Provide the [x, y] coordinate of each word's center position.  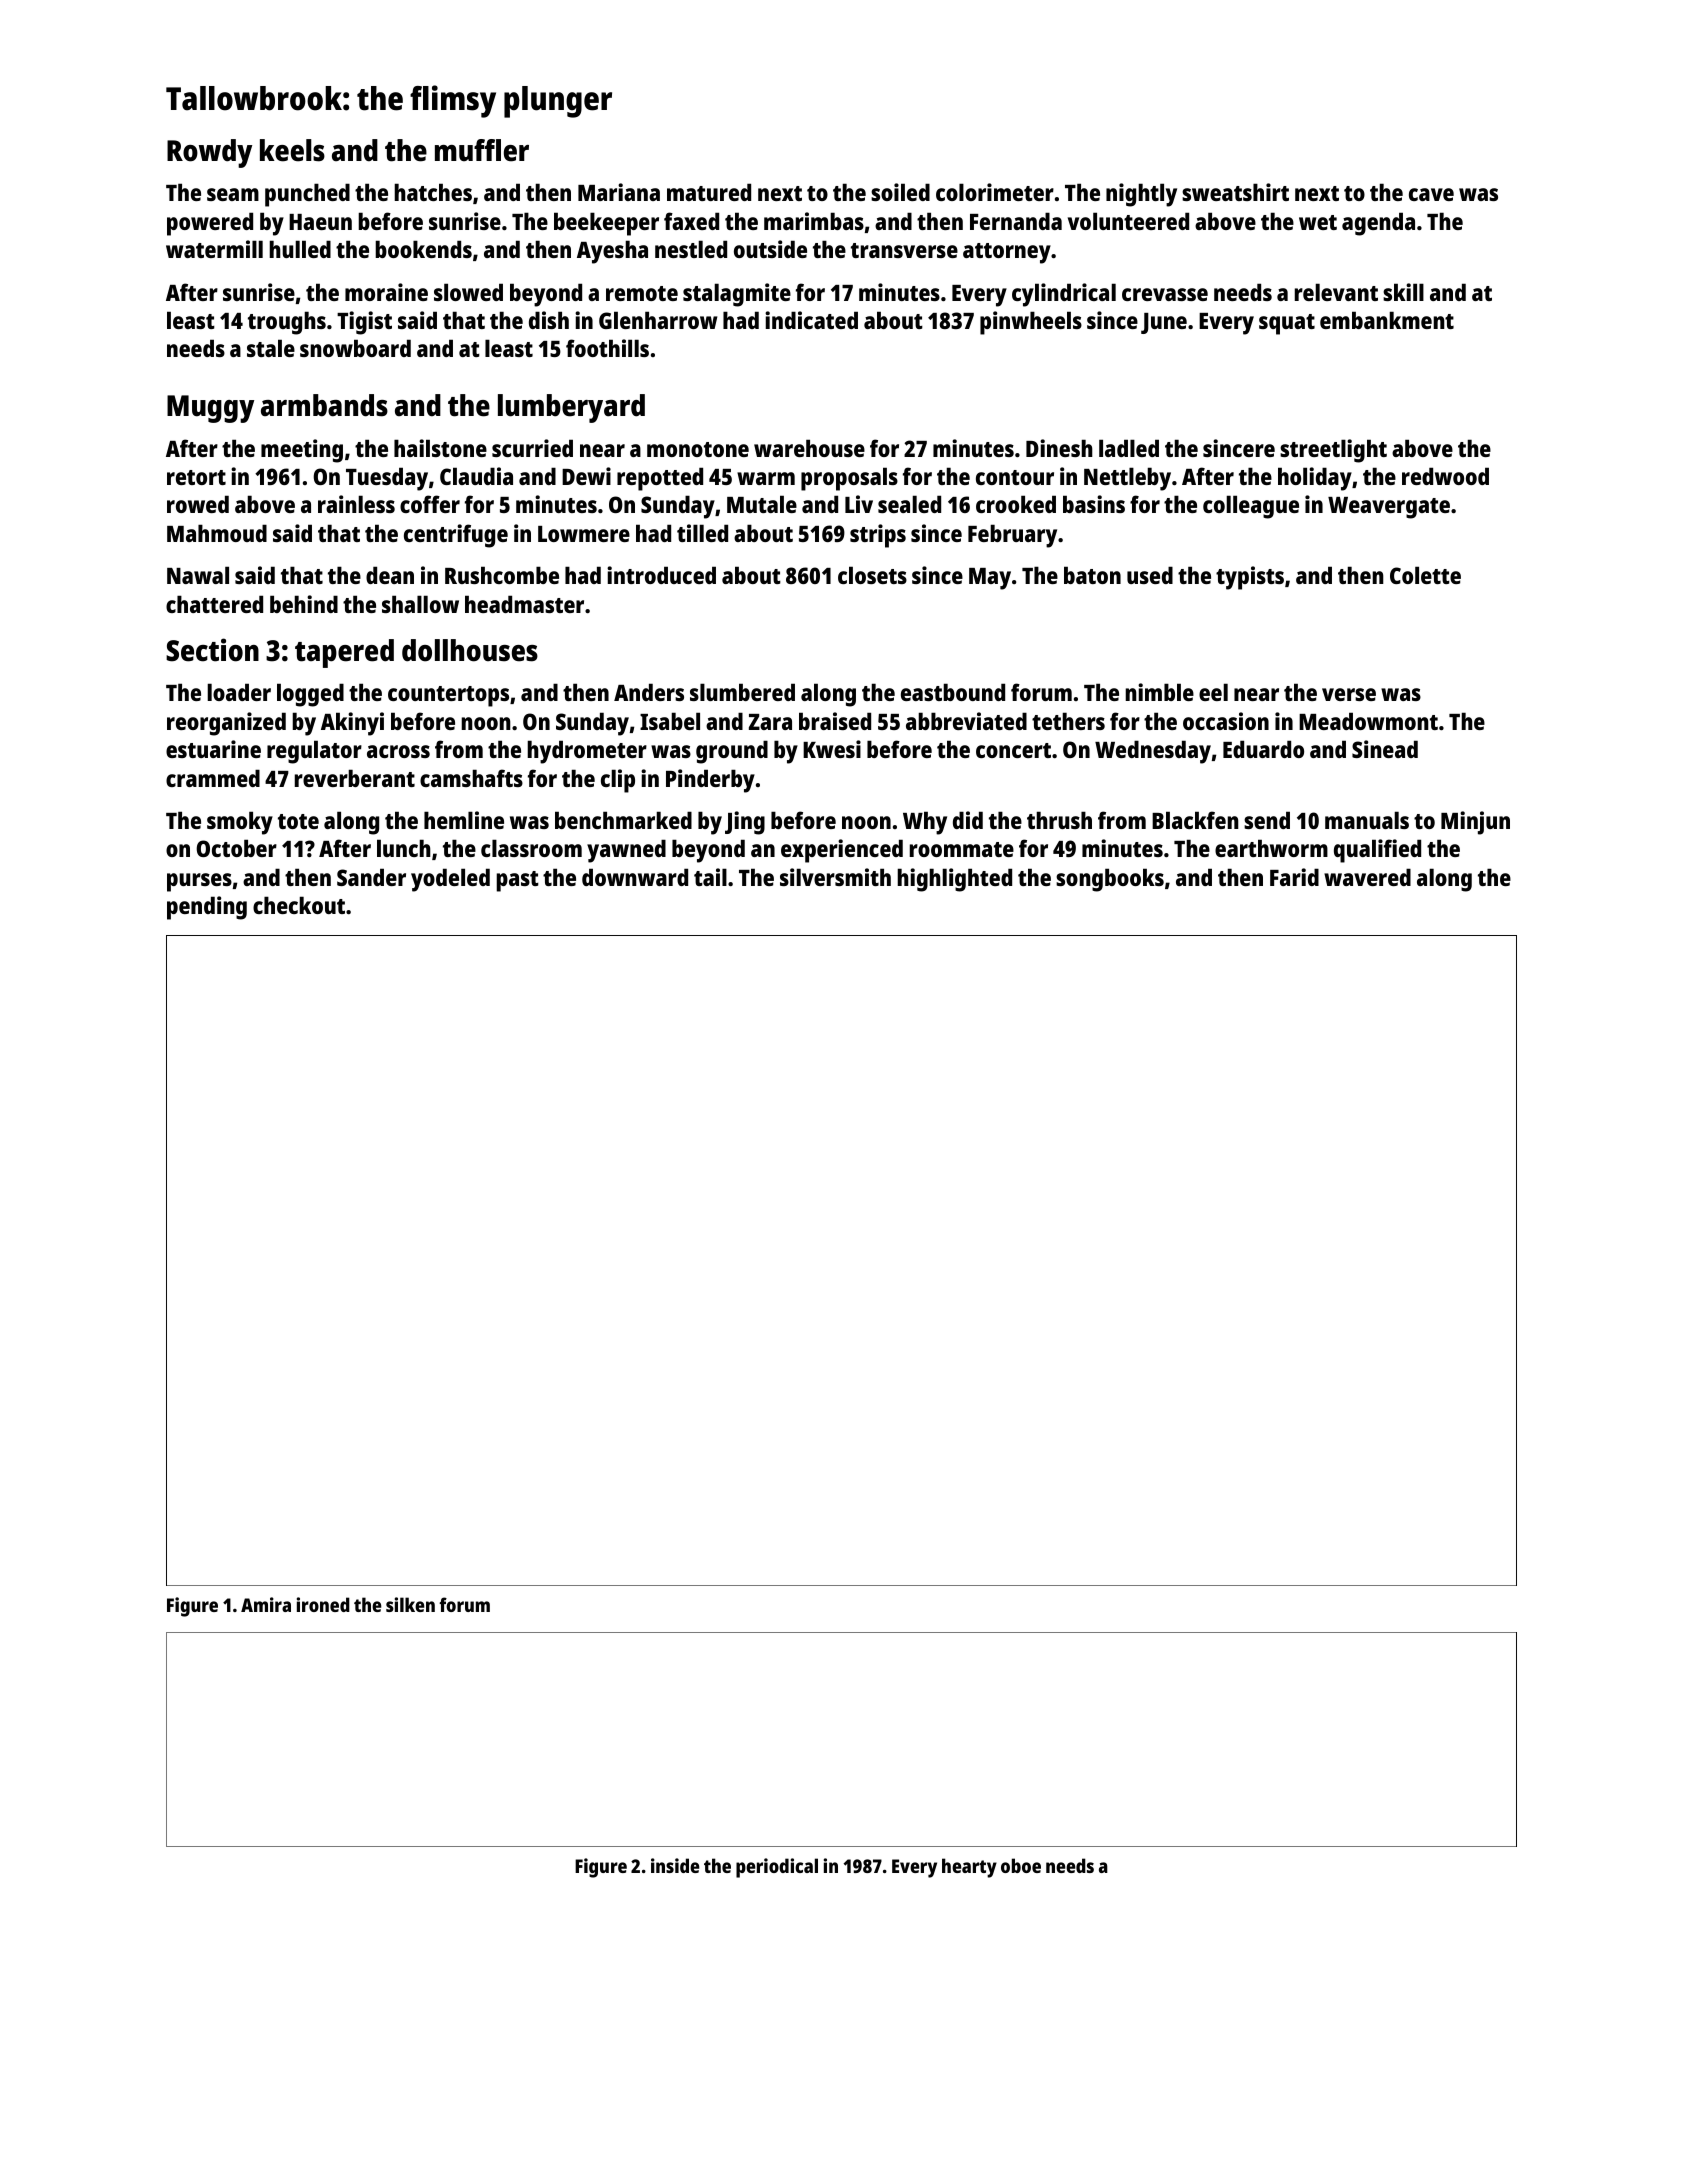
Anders [649, 692]
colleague [1251, 507]
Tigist [364, 323]
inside [675, 1865]
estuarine [213, 749]
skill [1403, 292]
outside [770, 249]
